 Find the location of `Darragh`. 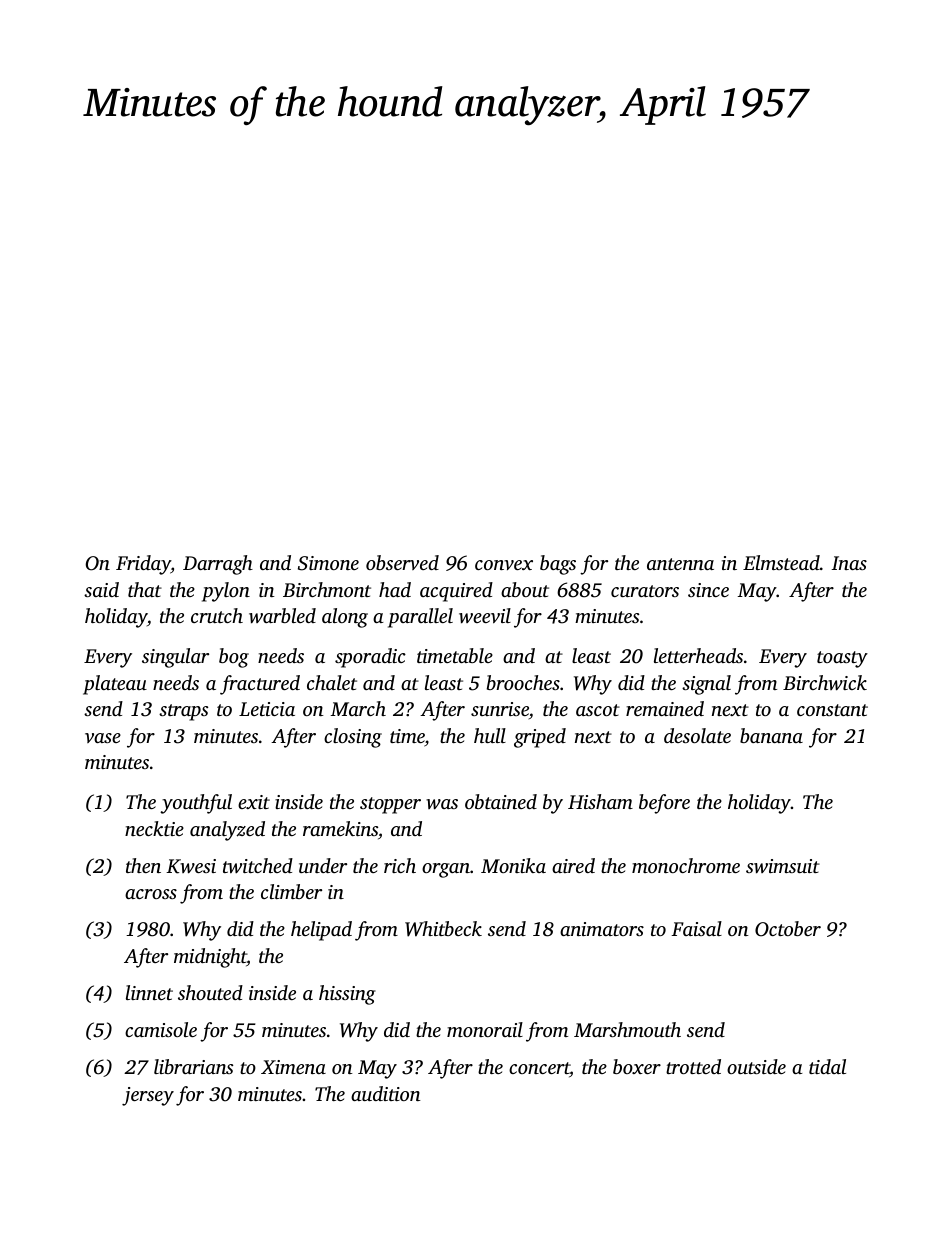

Darragh is located at coordinates (218, 565).
